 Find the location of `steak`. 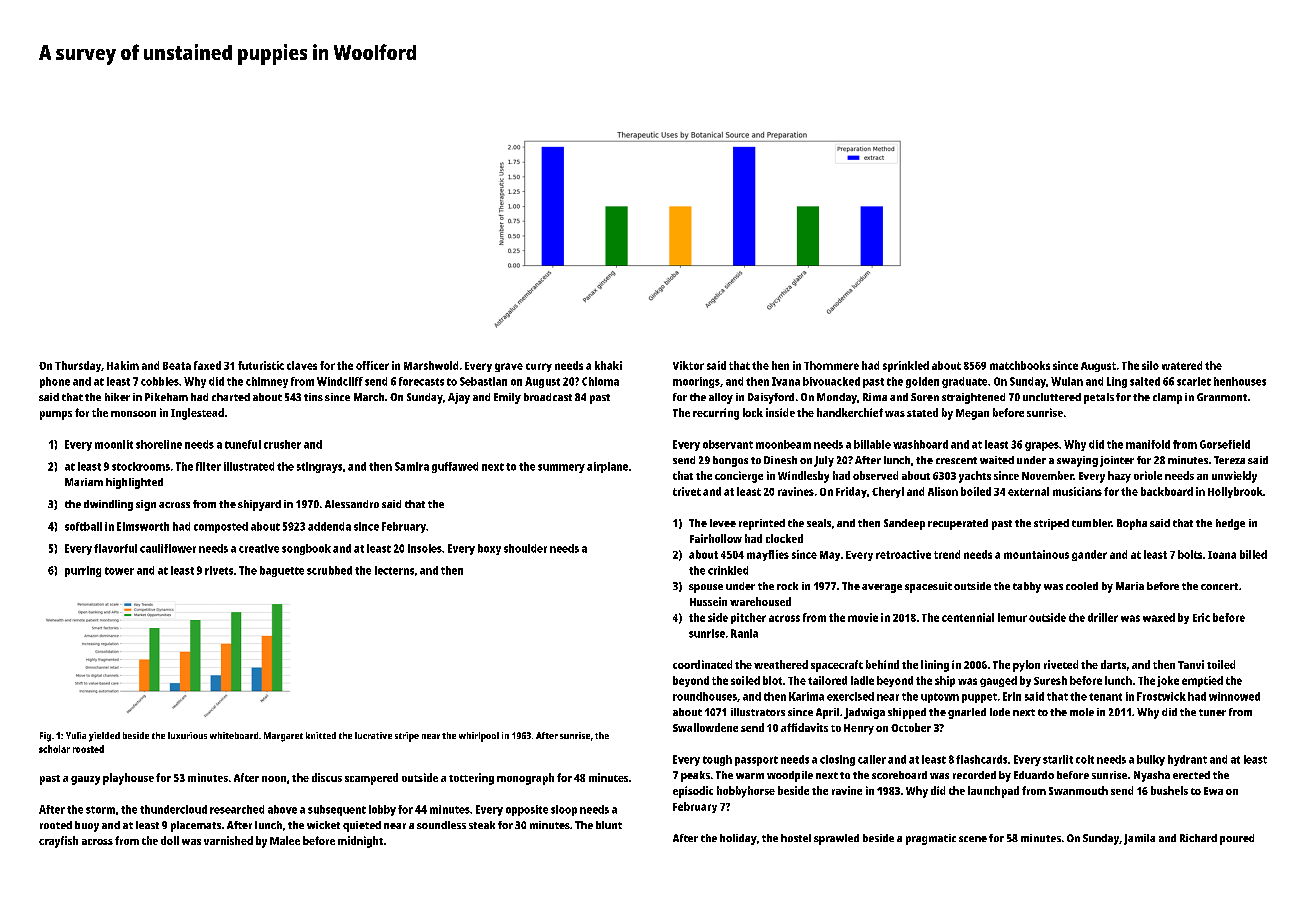

steak is located at coordinates (482, 825).
